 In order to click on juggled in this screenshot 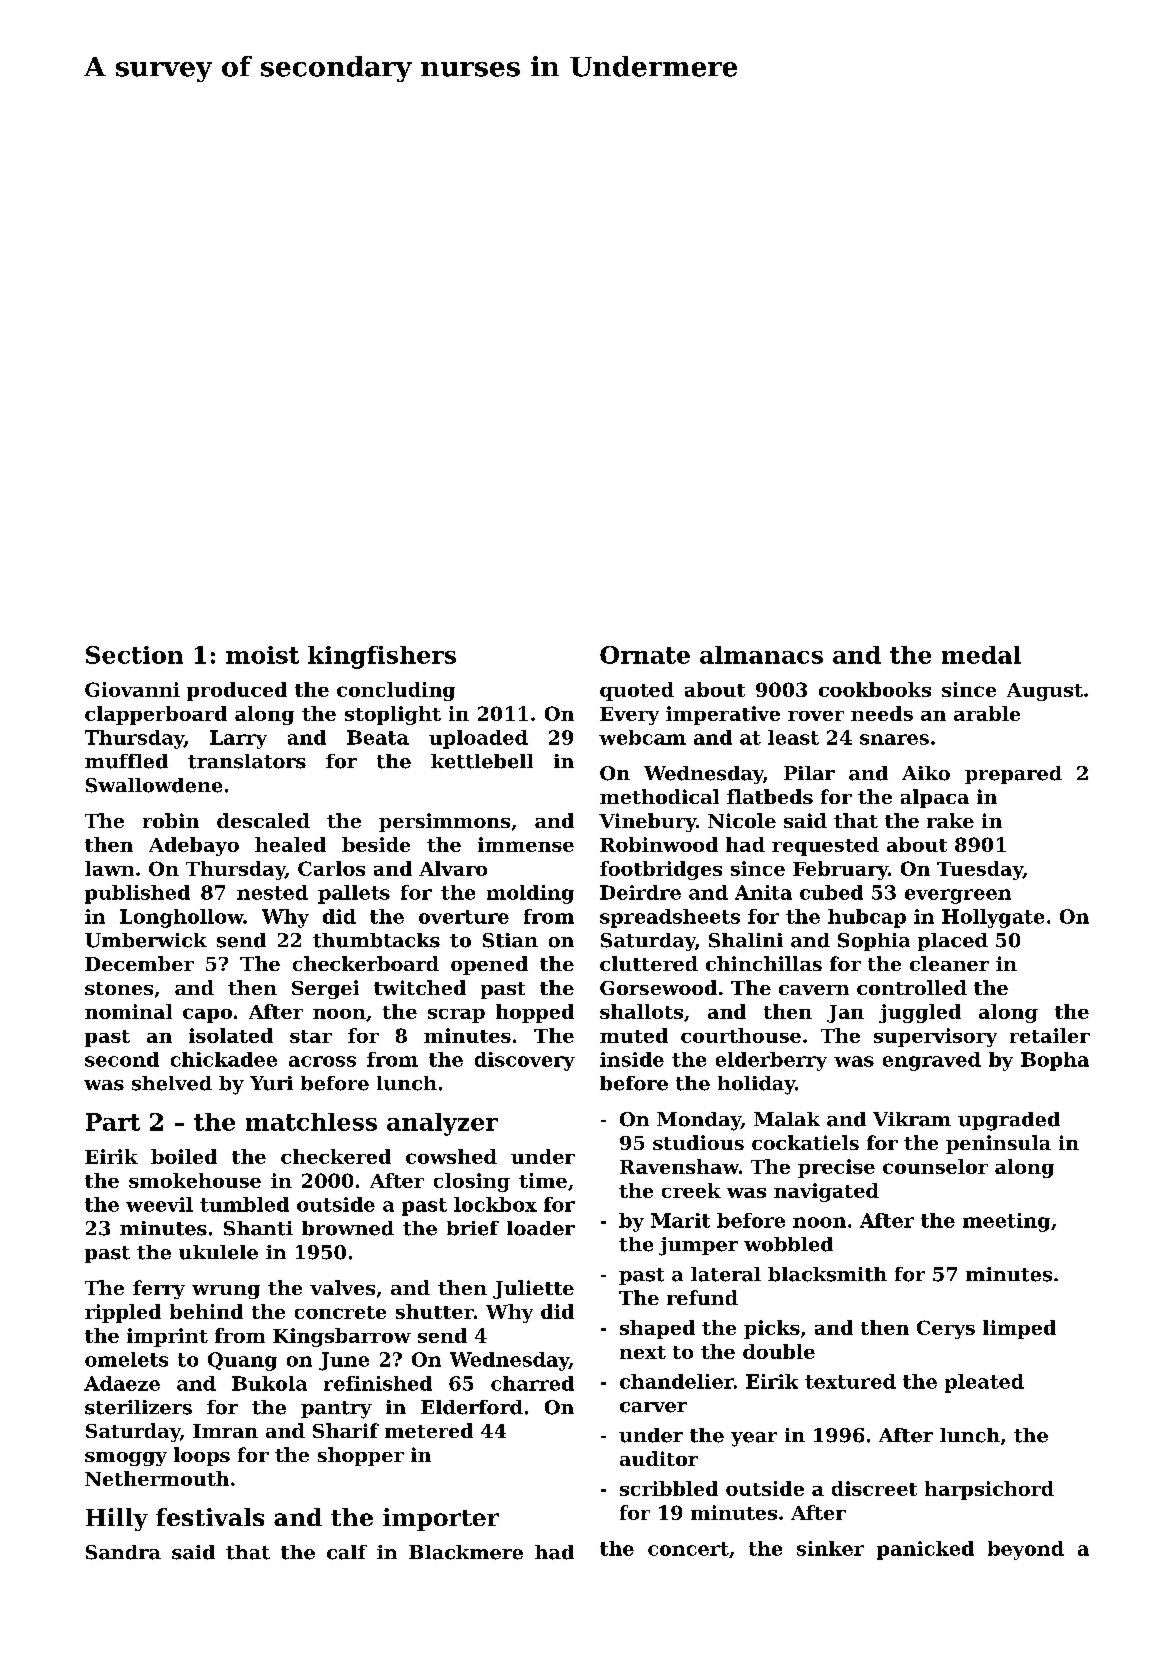, I will do `click(920, 1013)`.
